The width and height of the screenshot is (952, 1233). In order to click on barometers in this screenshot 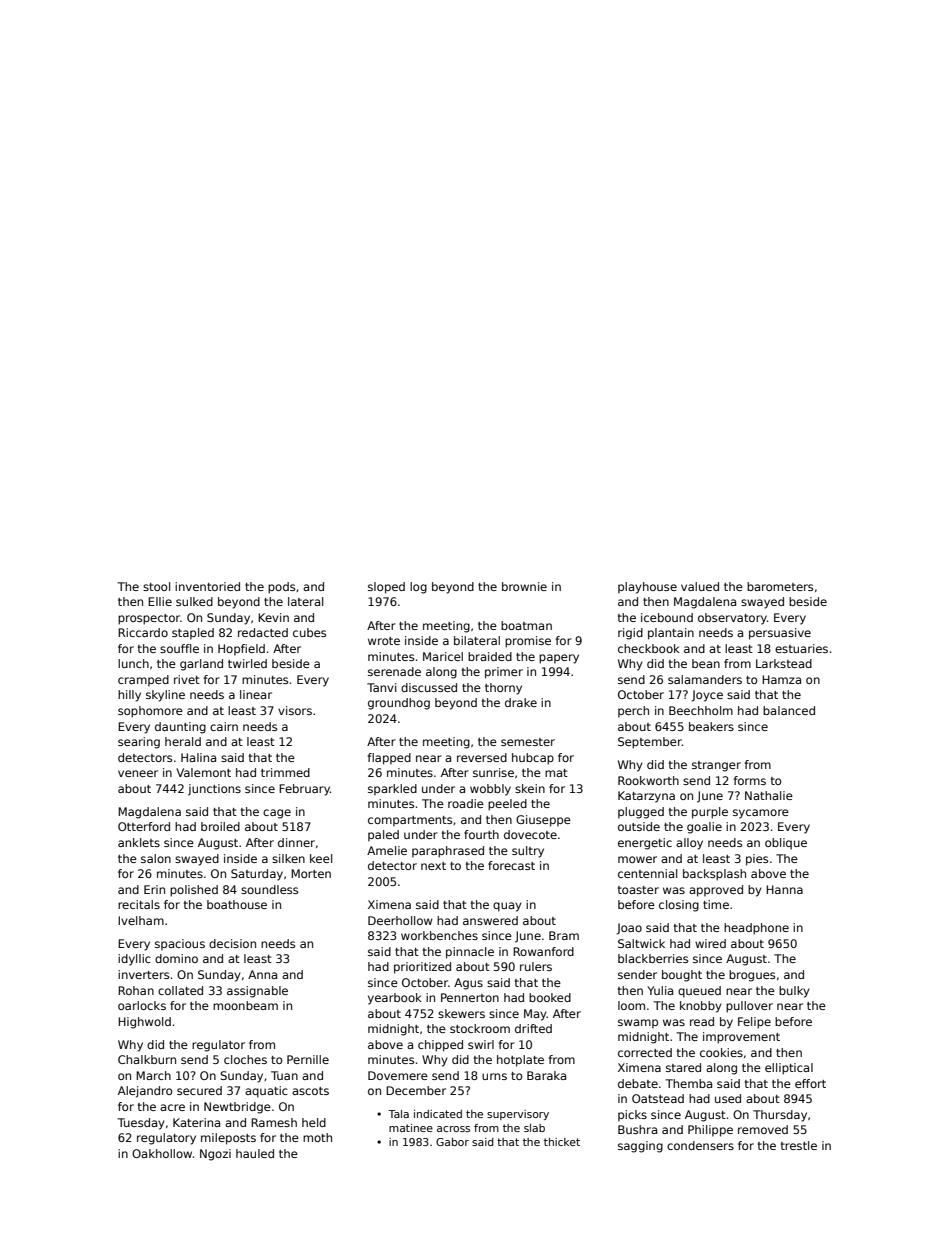, I will do `click(780, 586)`.
